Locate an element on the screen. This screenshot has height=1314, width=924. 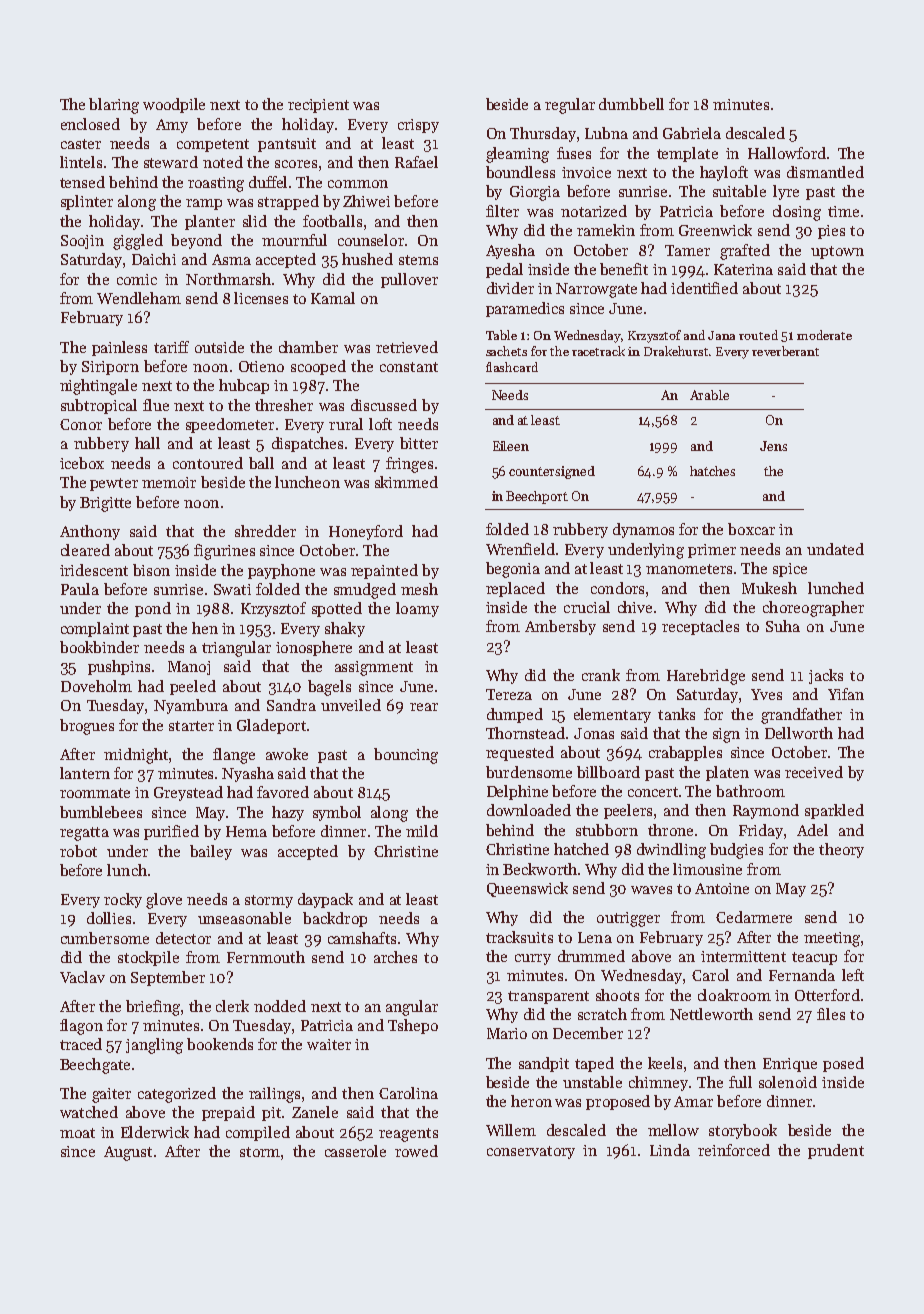
compiled is located at coordinates (258, 1133).
